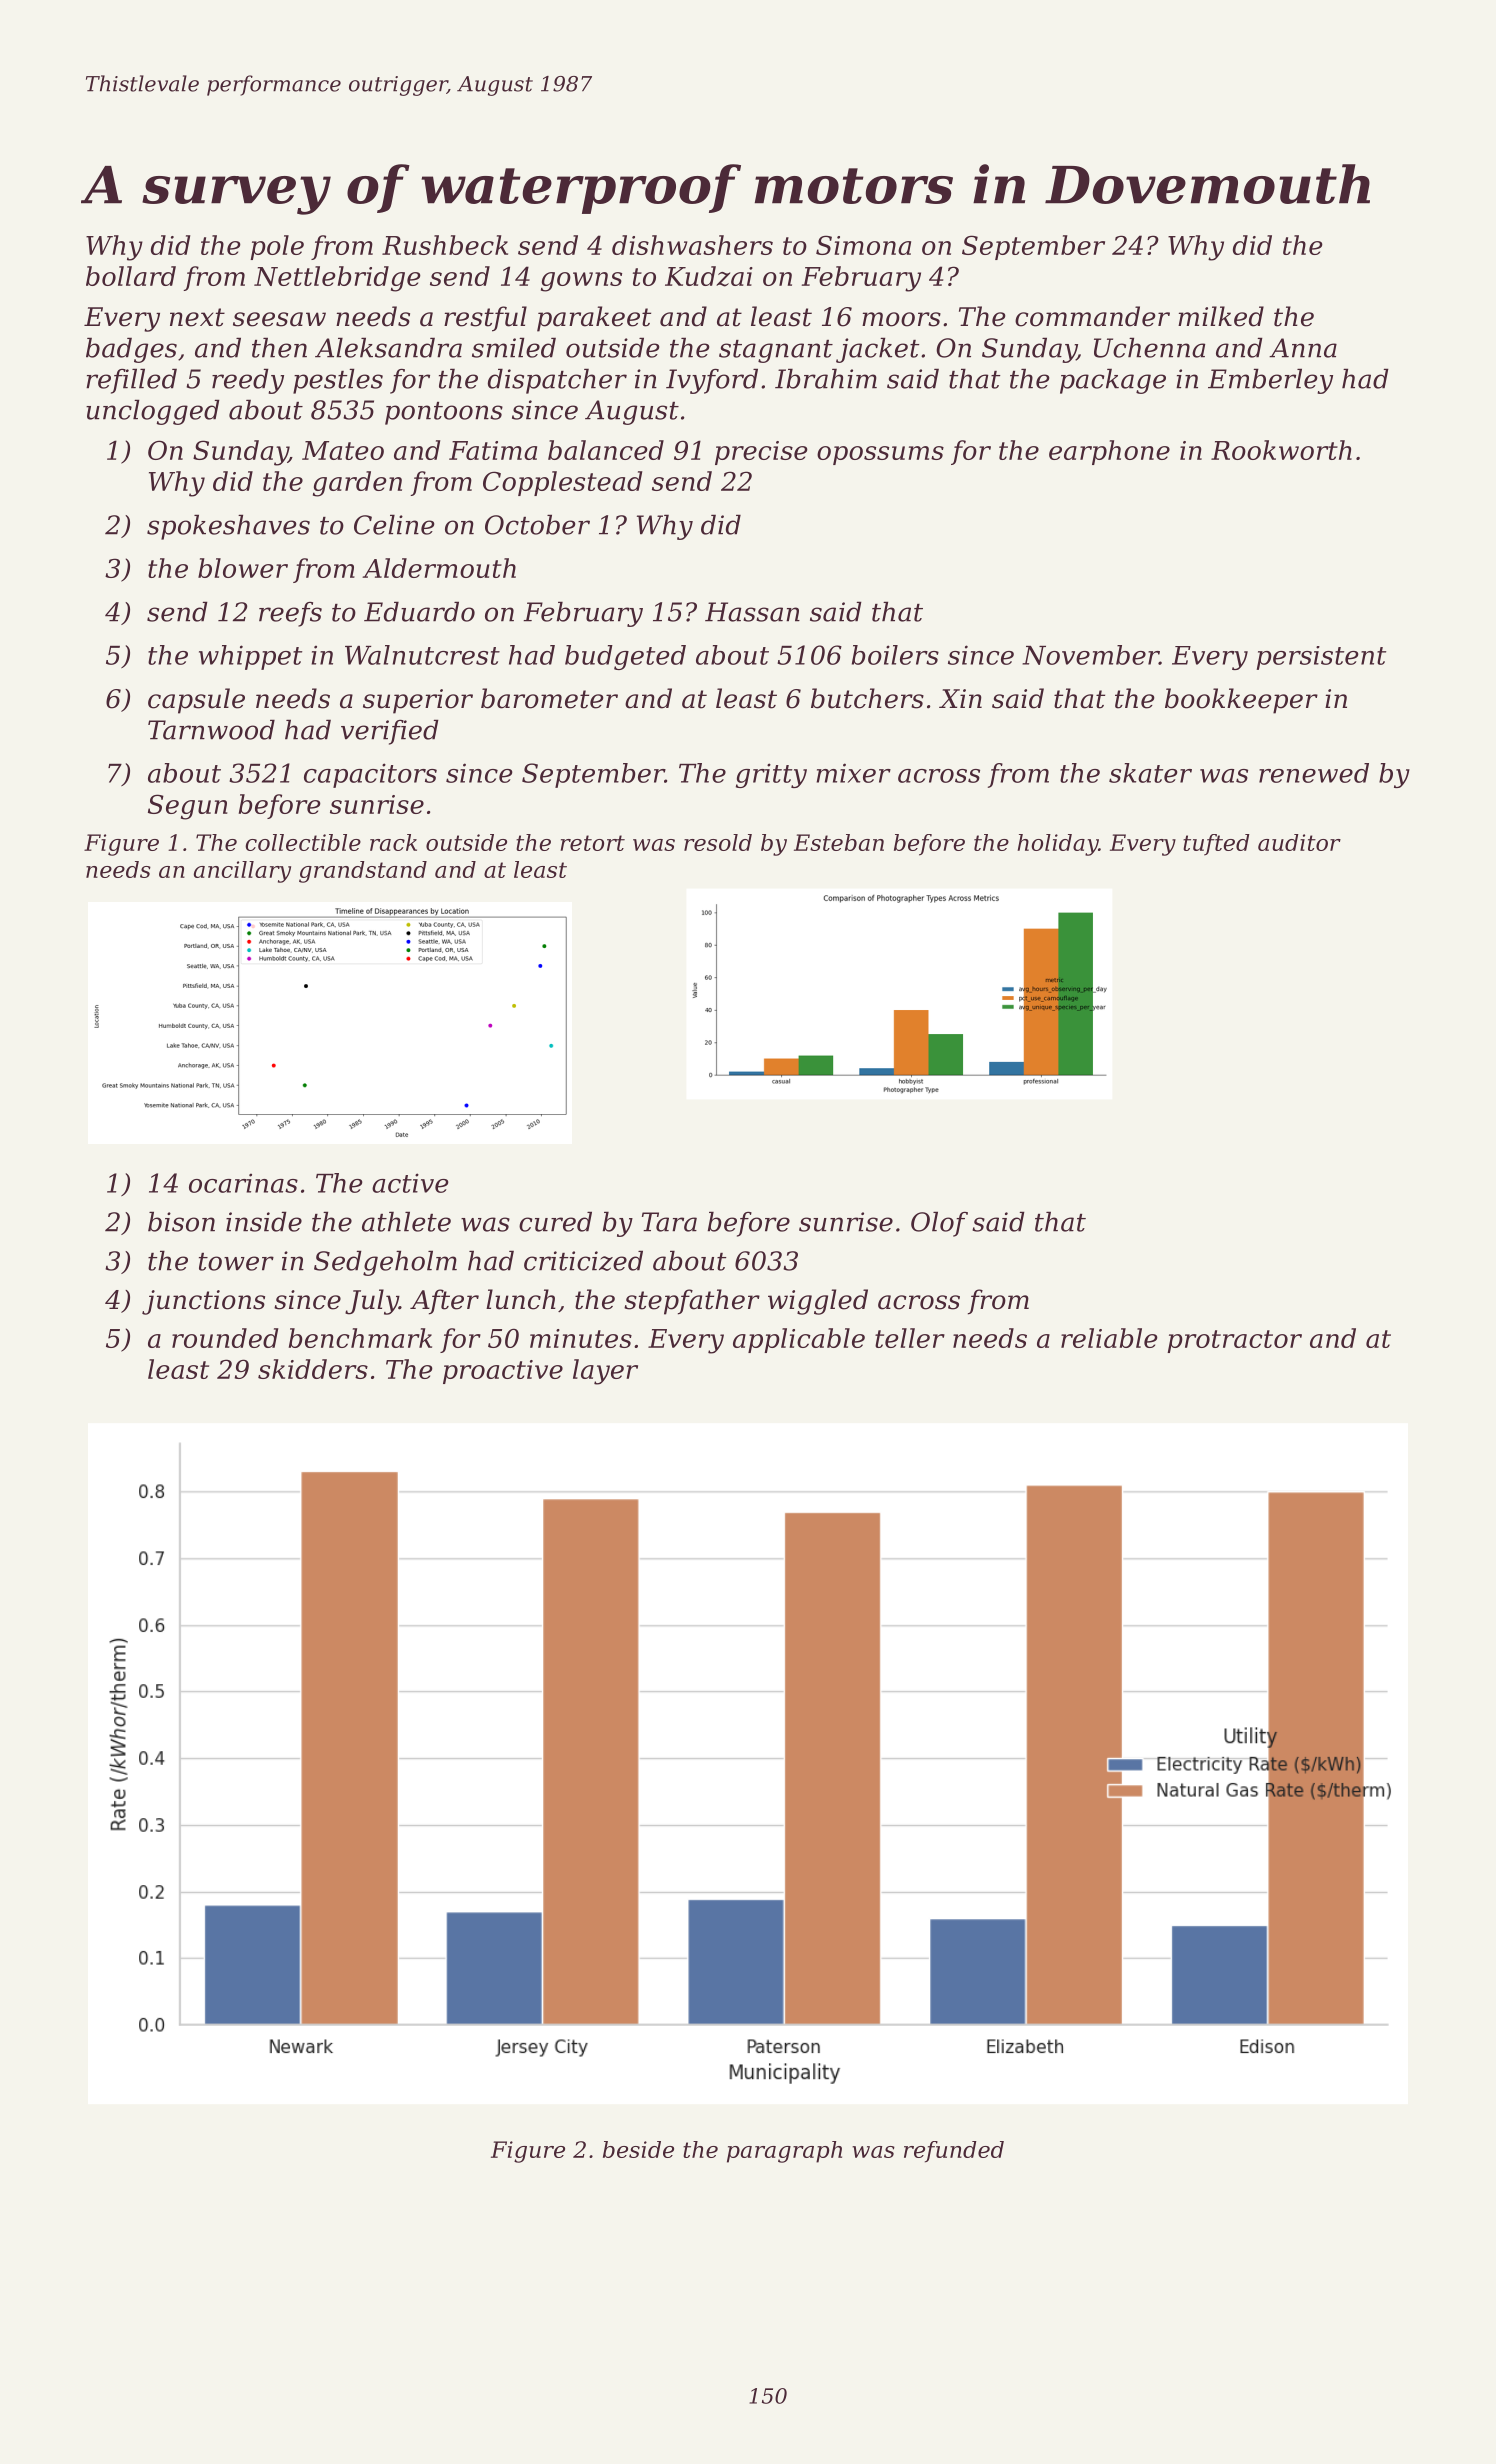 Image resolution: width=1496 pixels, height=2464 pixels. Describe the element at coordinates (863, 245) in the page. I see `Simona` at that location.
